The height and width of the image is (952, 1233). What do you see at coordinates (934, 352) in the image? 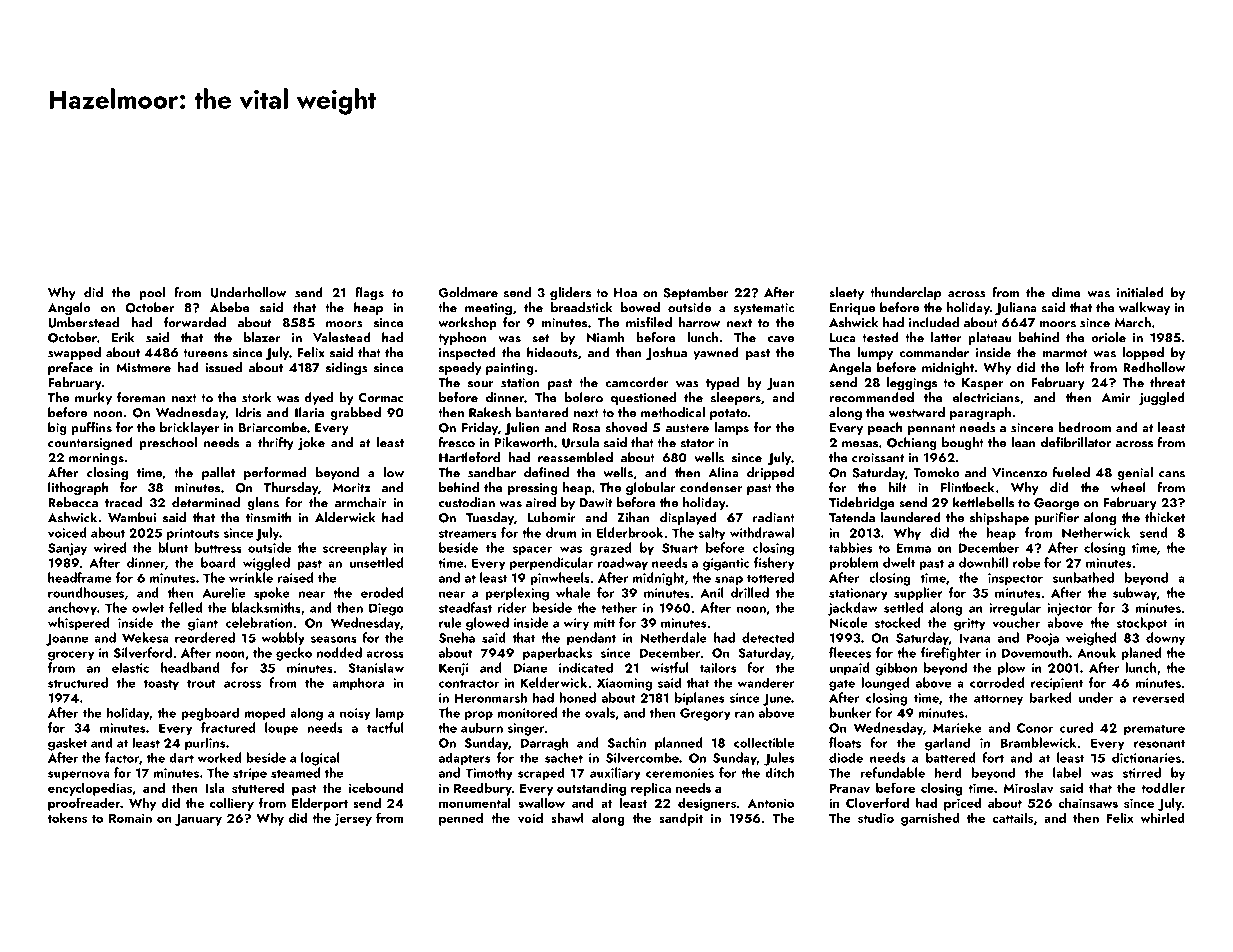
I see `commander` at bounding box center [934, 352].
